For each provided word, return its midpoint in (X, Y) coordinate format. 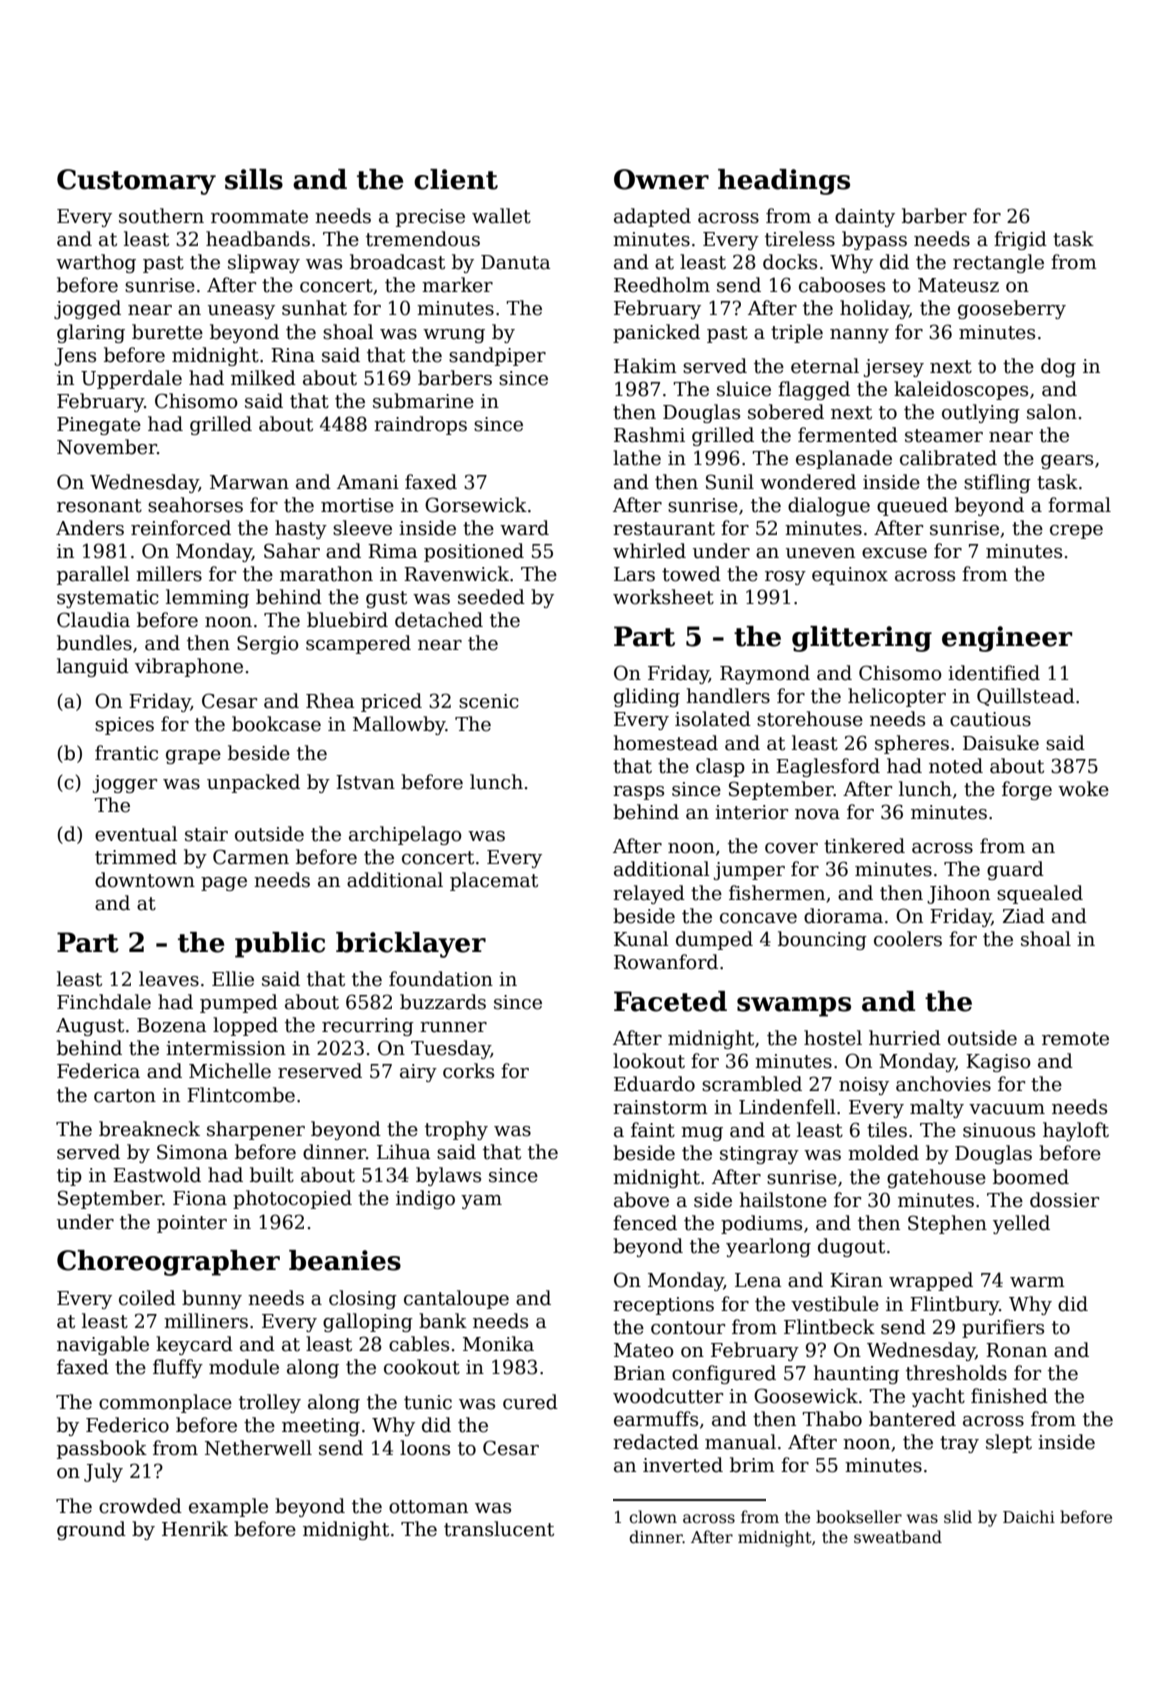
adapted (652, 217)
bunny (212, 1299)
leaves (169, 979)
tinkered (864, 846)
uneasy (241, 312)
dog (1058, 367)
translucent (499, 1529)
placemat (494, 881)
